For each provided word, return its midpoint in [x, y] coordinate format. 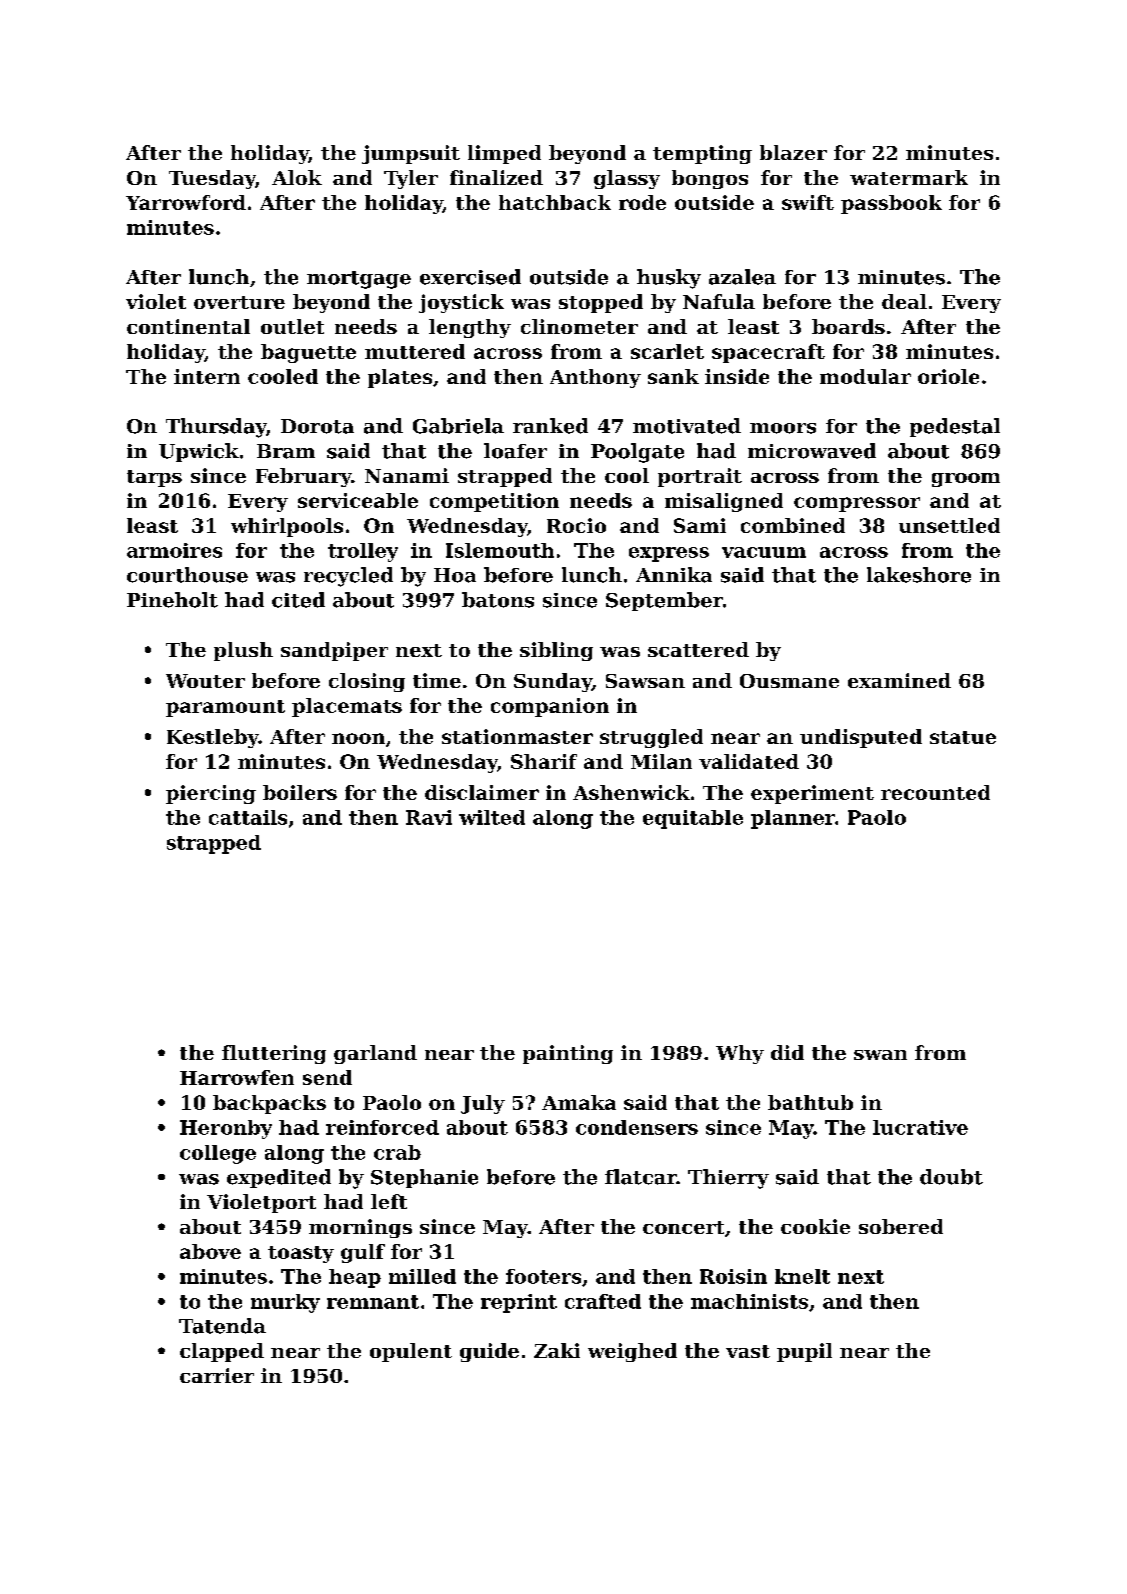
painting [568, 1054]
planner [793, 819]
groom [966, 480]
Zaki [557, 1350]
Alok [297, 177]
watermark [909, 177]
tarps [154, 478]
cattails [248, 817]
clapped [222, 1352]
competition [494, 502]
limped [504, 154]
